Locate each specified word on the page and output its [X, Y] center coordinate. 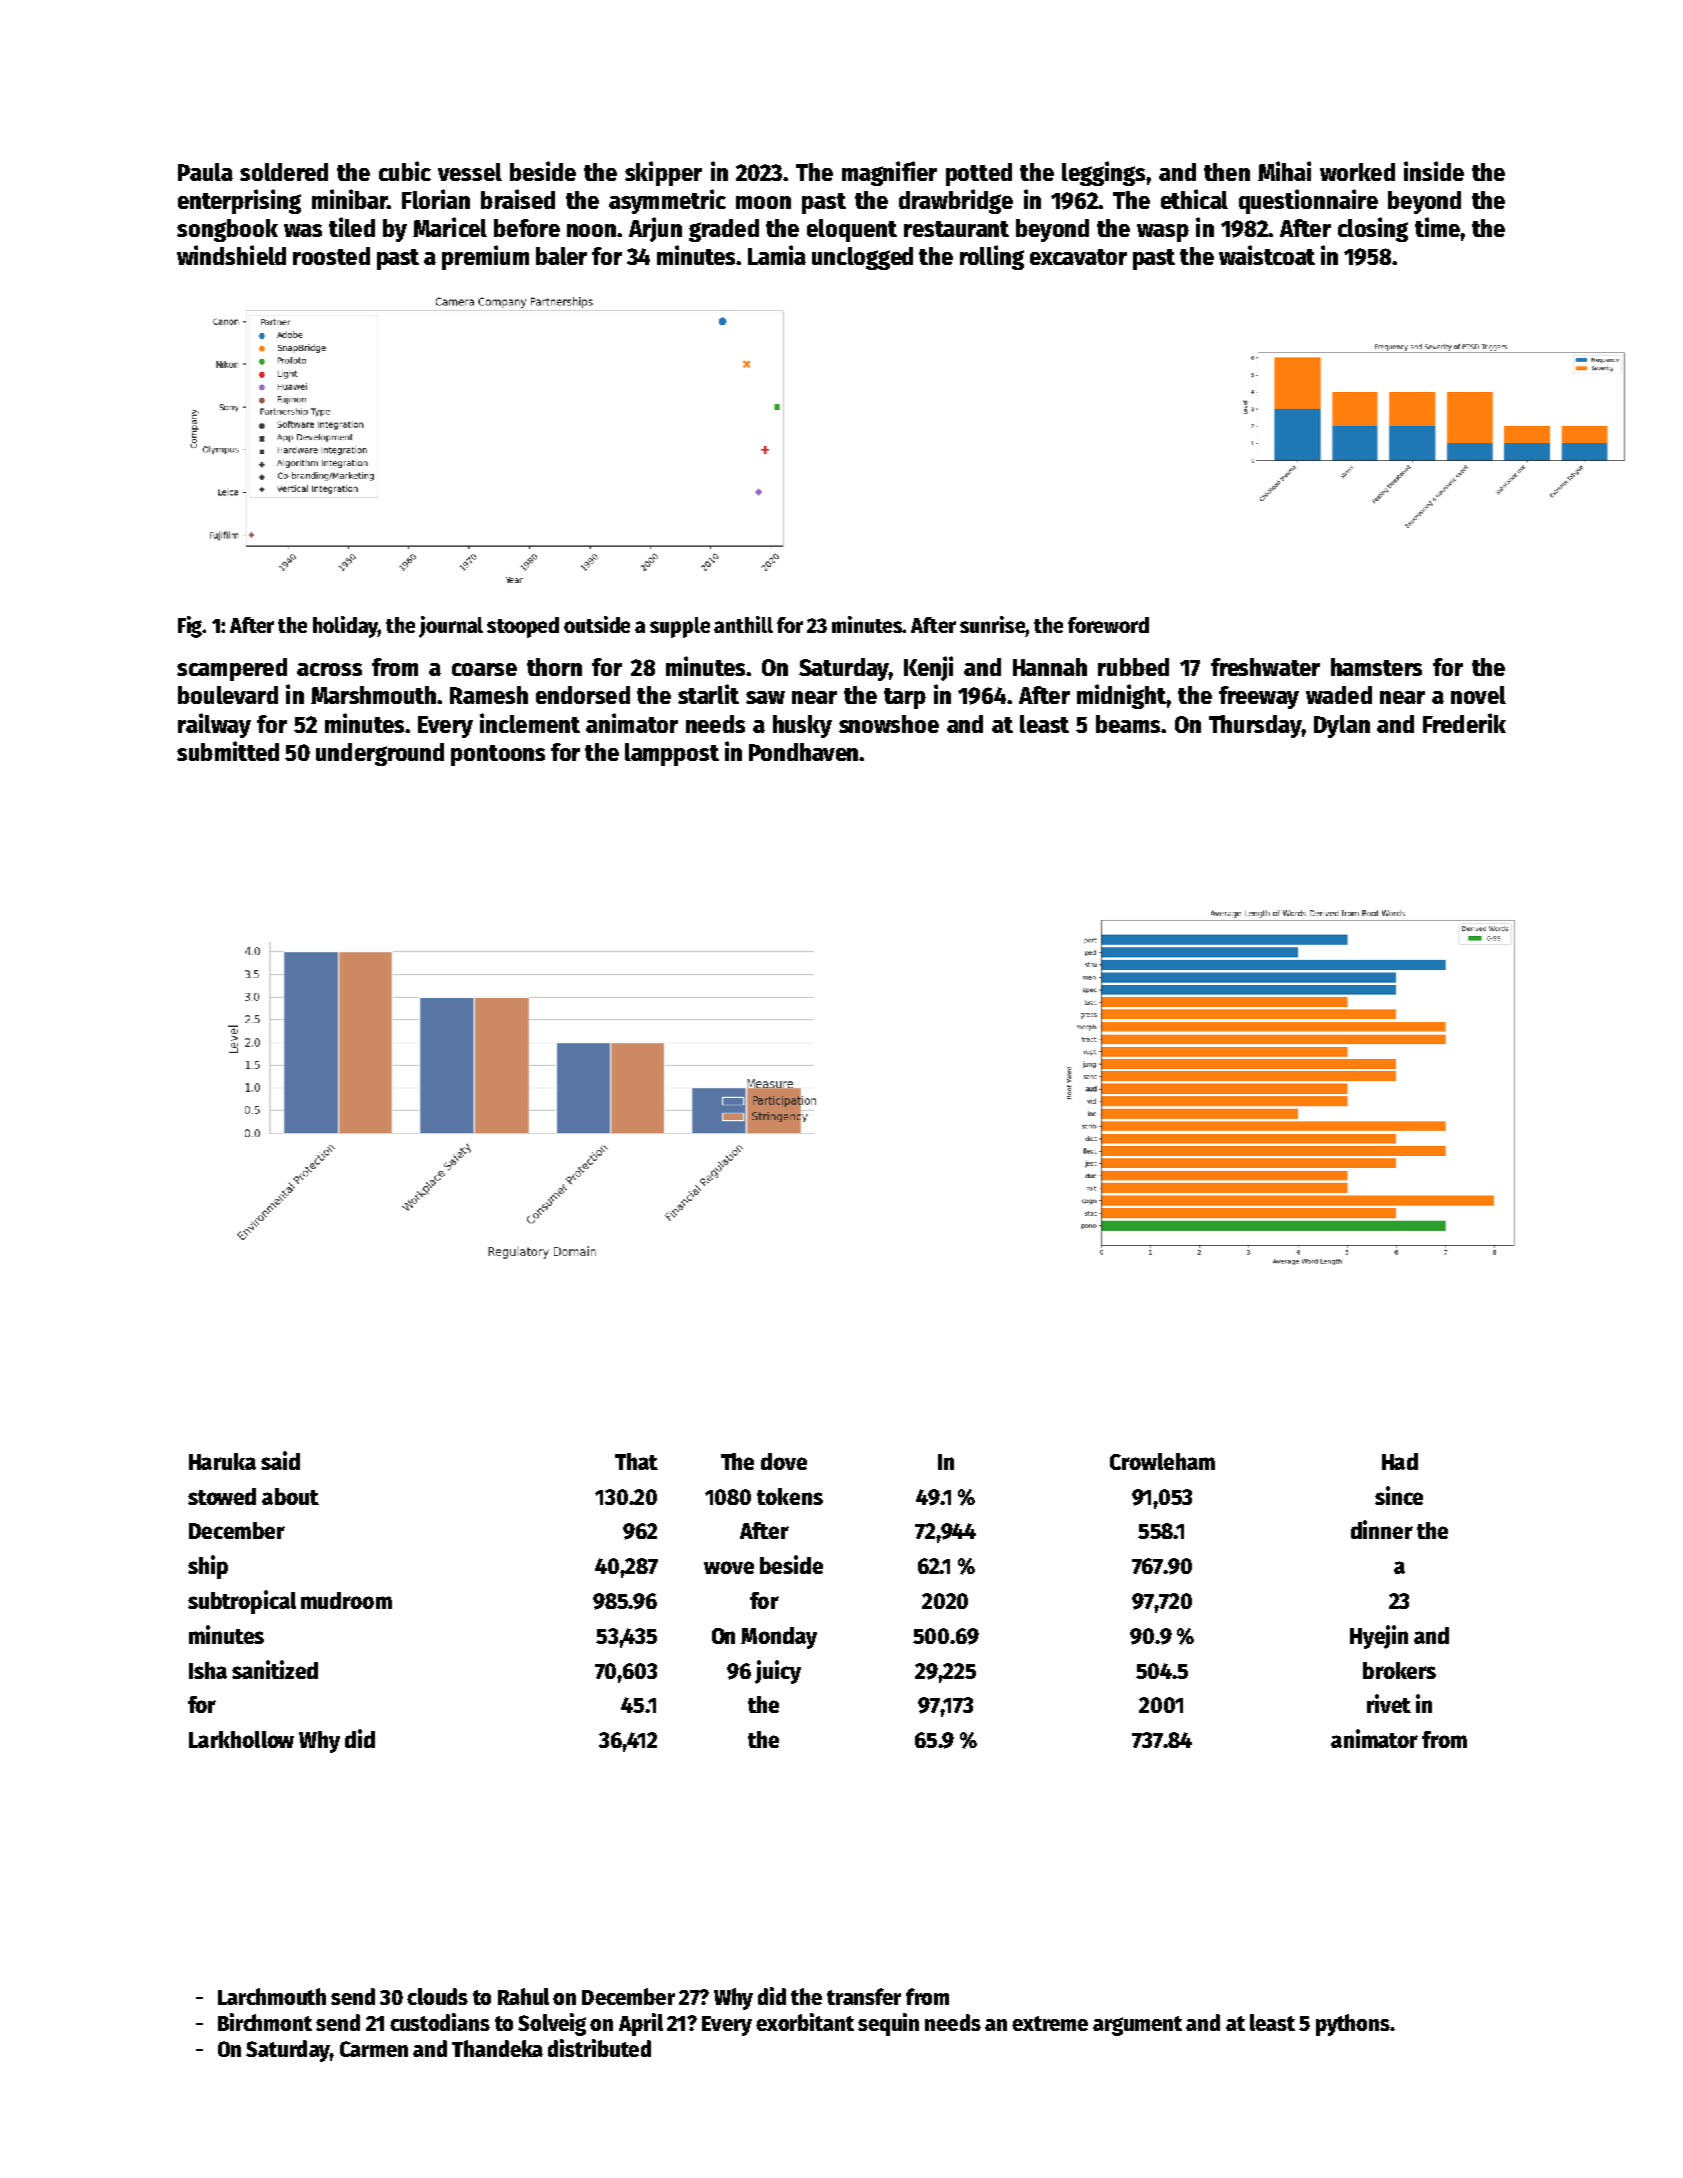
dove [784, 1461]
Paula [205, 172]
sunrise [992, 624]
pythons [1353, 2025]
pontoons [498, 755]
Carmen [374, 2049]
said [280, 1460]
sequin [888, 2024]
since [1399, 1495]
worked [1357, 172]
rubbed [1133, 667]
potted [979, 174]
